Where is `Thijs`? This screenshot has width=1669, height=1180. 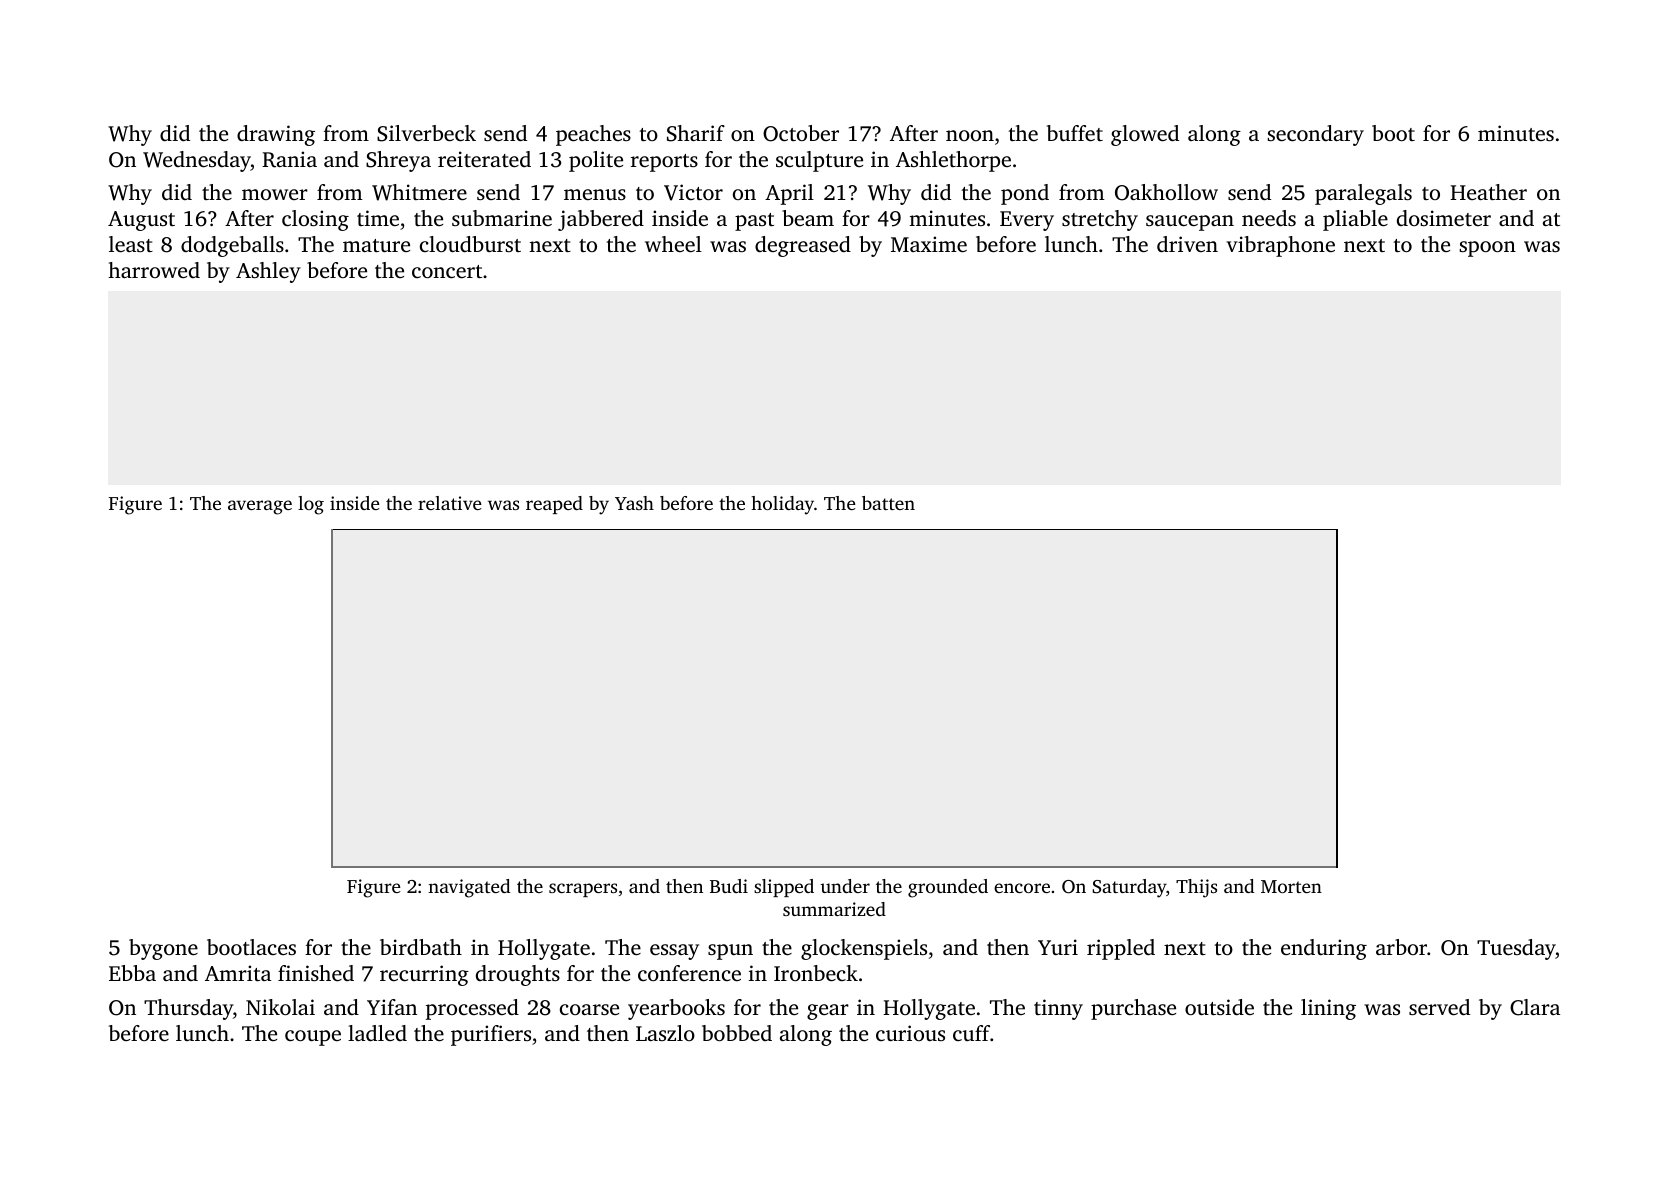
Thijs is located at coordinates (1196, 888).
